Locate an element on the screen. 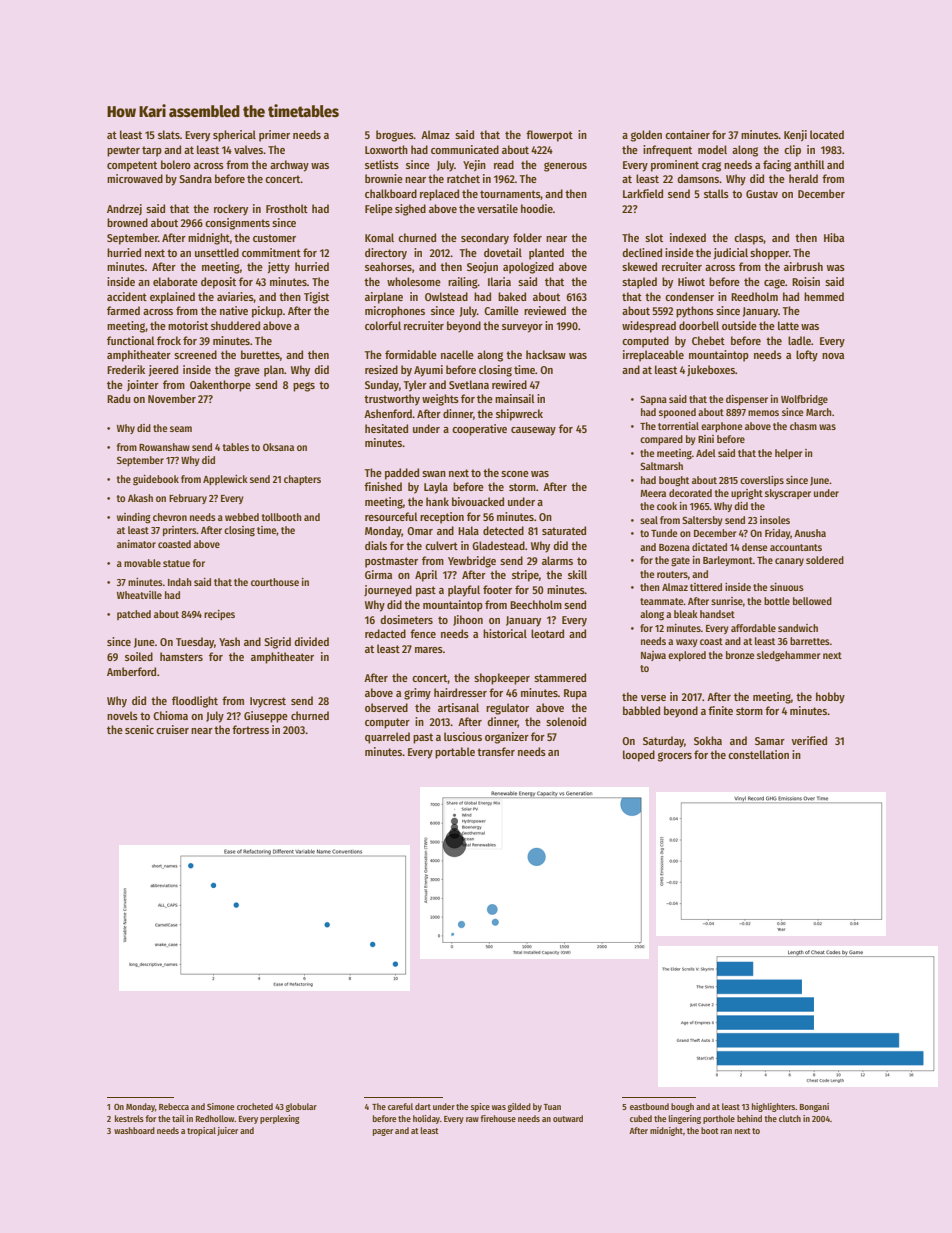  Rebecca is located at coordinates (174, 1106).
